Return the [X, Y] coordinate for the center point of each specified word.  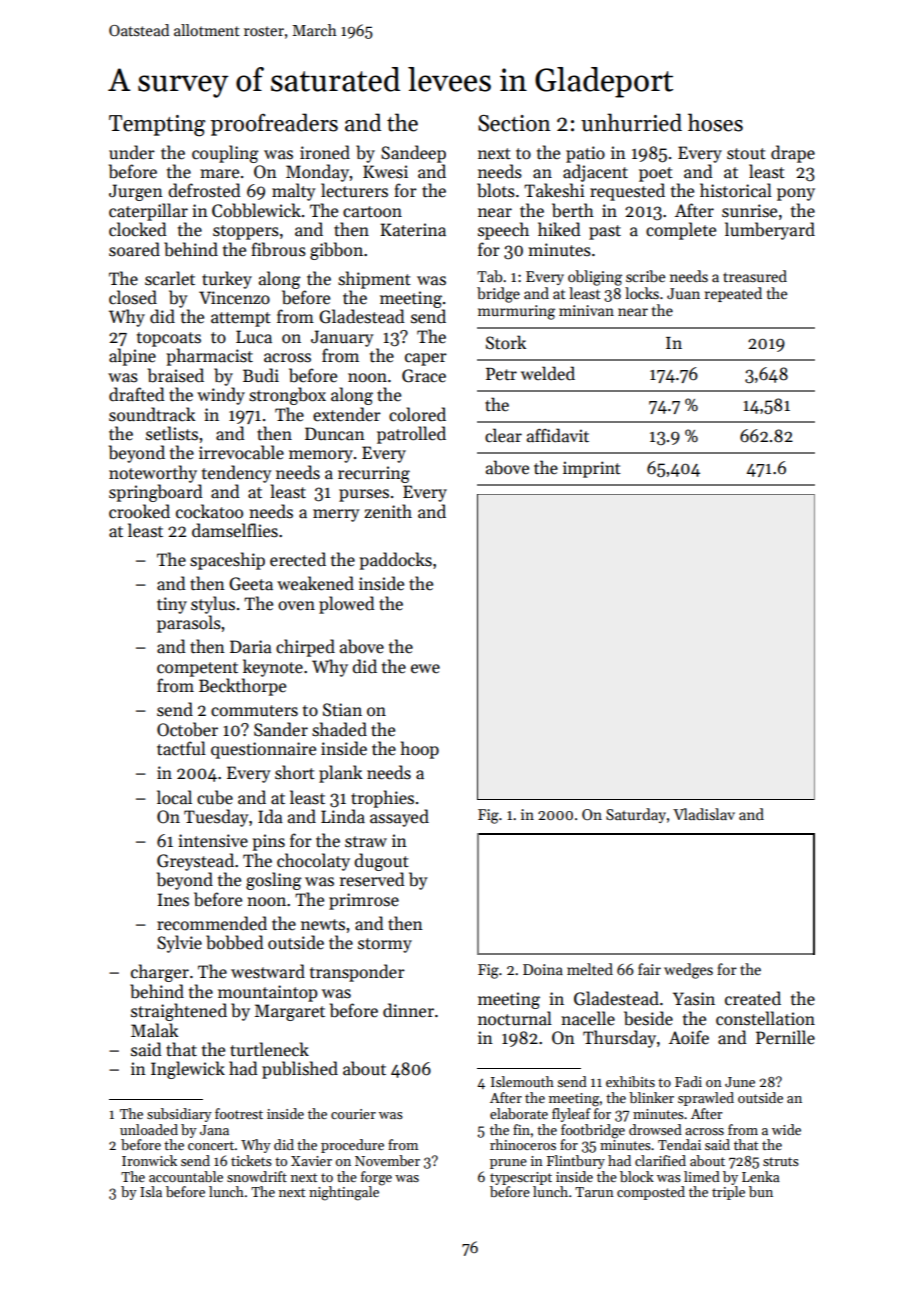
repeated [733, 294]
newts [323, 925]
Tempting [157, 126]
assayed [399, 818]
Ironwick [149, 1160]
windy [221, 396]
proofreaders [274, 124]
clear [503, 435]
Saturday [636, 815]
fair [649, 969]
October [187, 729]
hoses [715, 122]
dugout [381, 862]
